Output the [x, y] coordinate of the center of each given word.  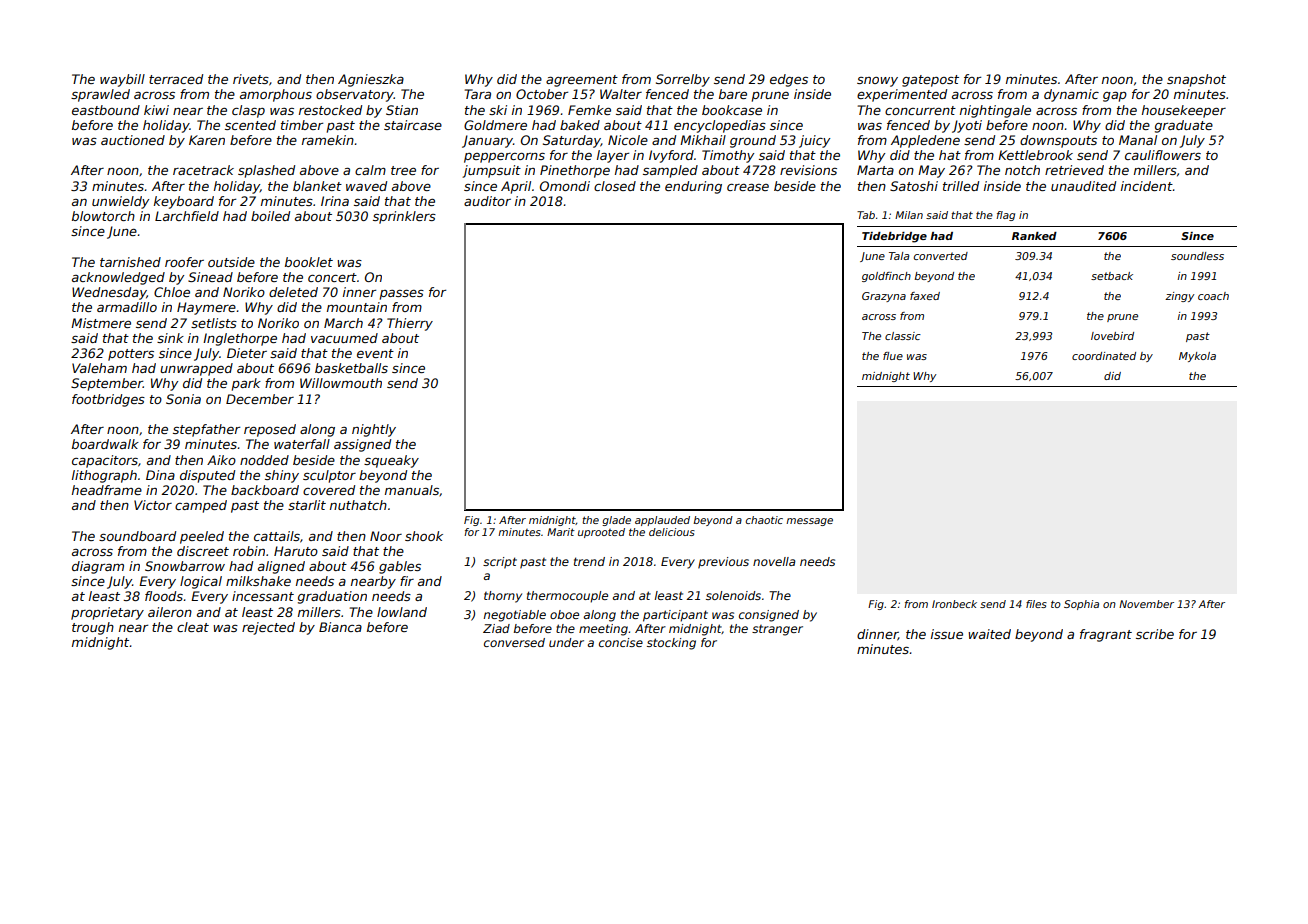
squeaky [391, 461]
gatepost [930, 81]
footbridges [108, 400]
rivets [251, 79]
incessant [263, 596]
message [809, 522]
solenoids [733, 595]
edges [789, 80]
